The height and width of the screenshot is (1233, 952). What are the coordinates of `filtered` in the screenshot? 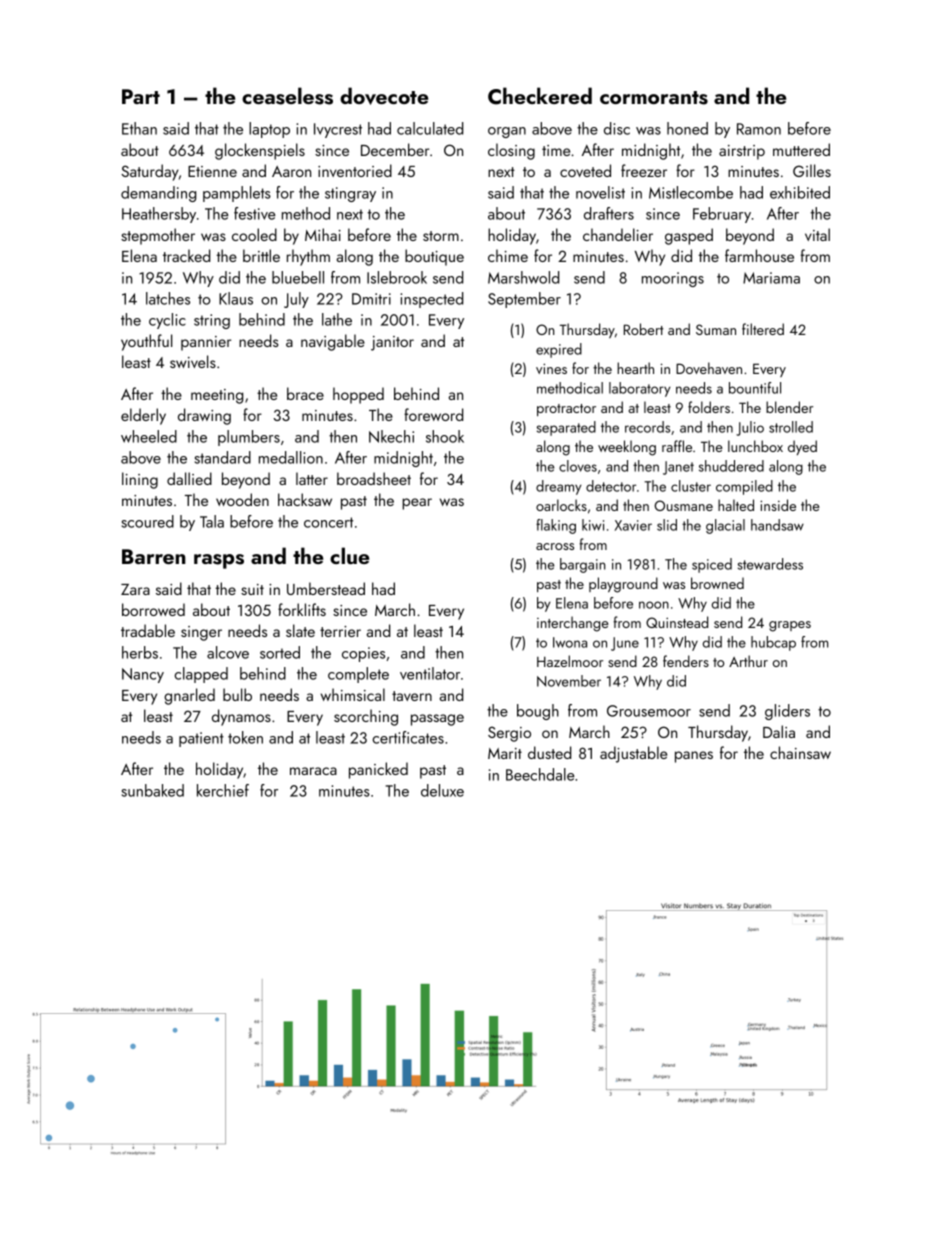 It's located at (763, 329).
